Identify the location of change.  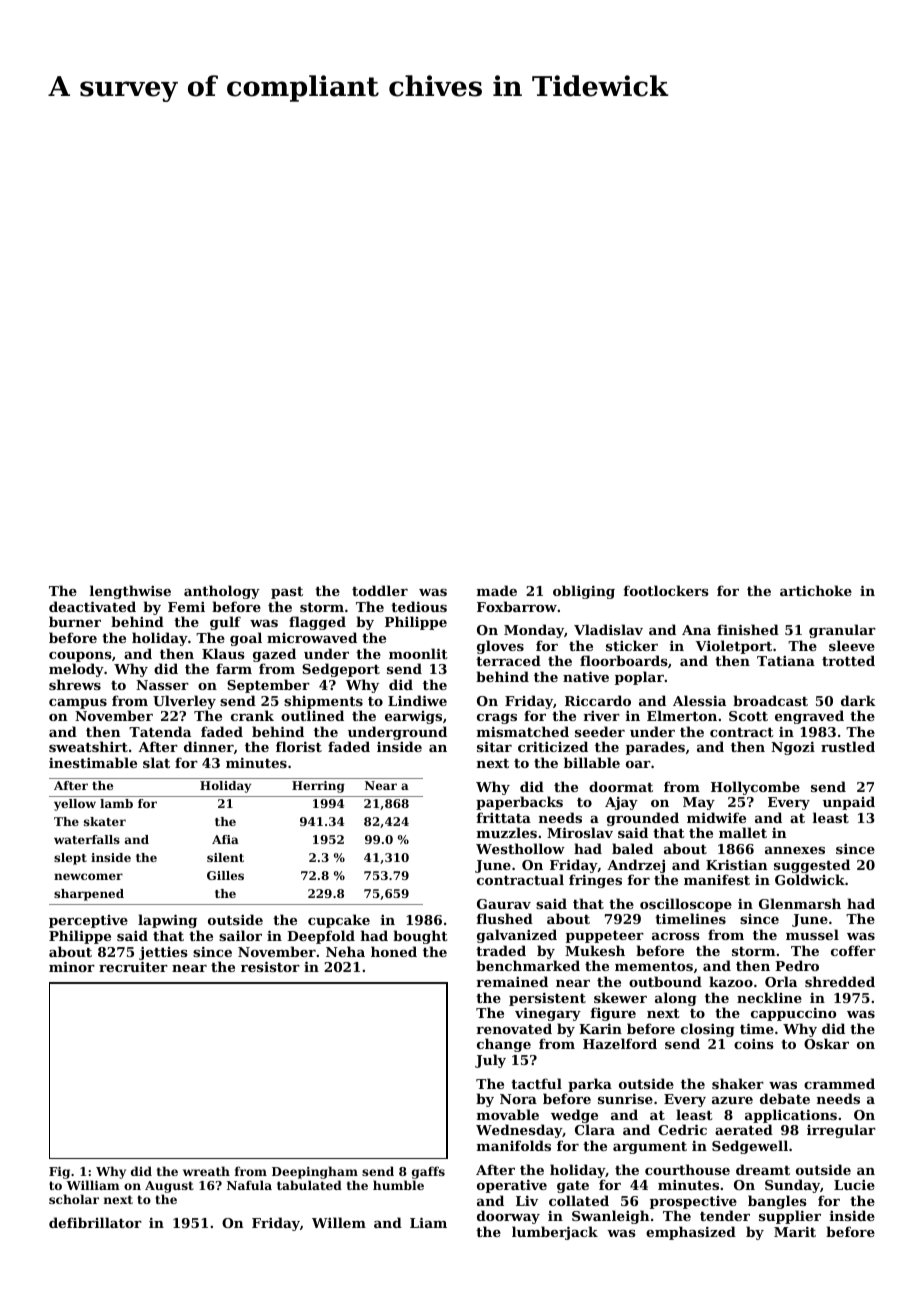
(504, 1045).
